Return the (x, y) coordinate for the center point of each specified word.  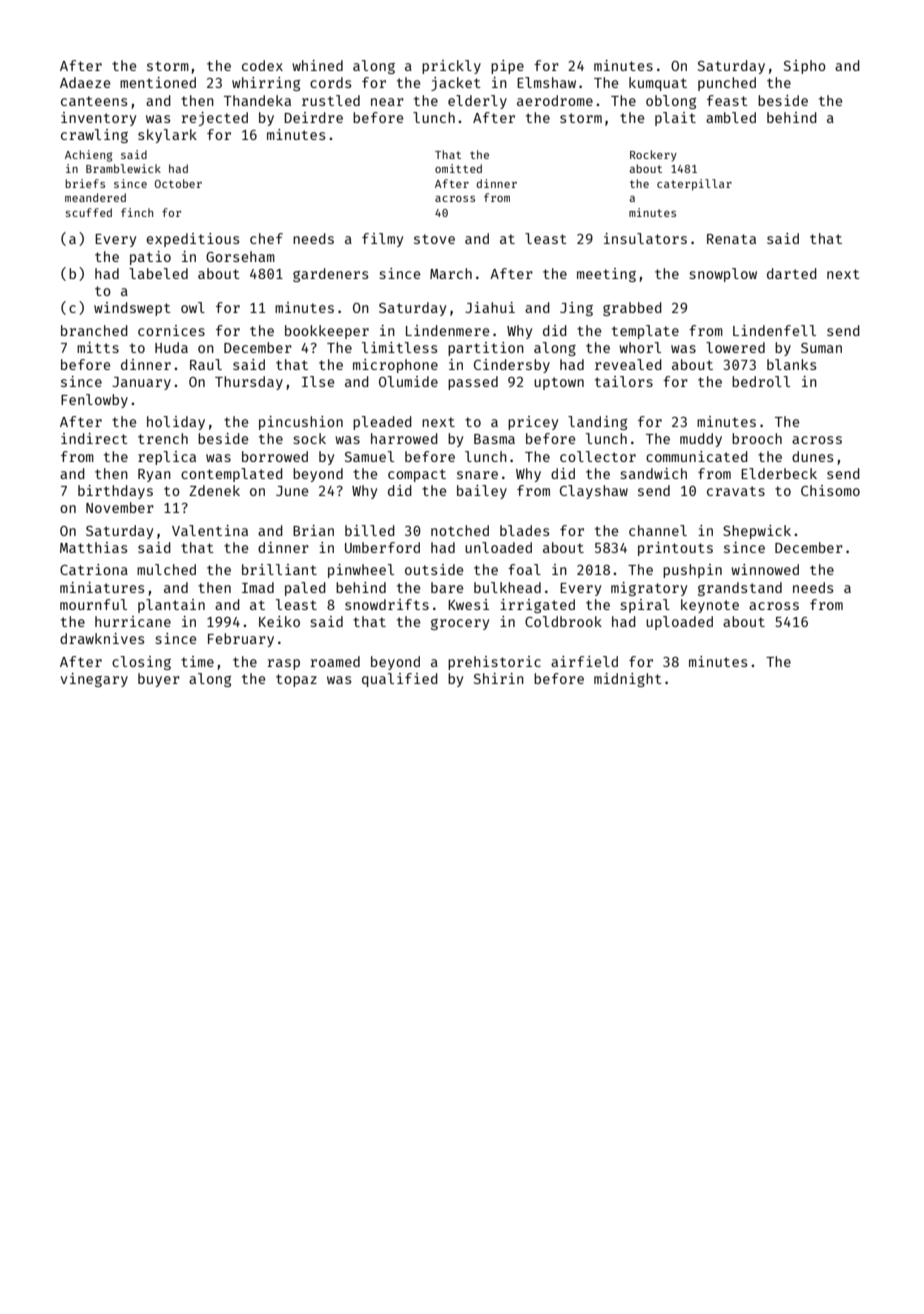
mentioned (158, 82)
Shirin (499, 678)
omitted (458, 168)
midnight (628, 680)
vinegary (94, 680)
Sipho (805, 67)
